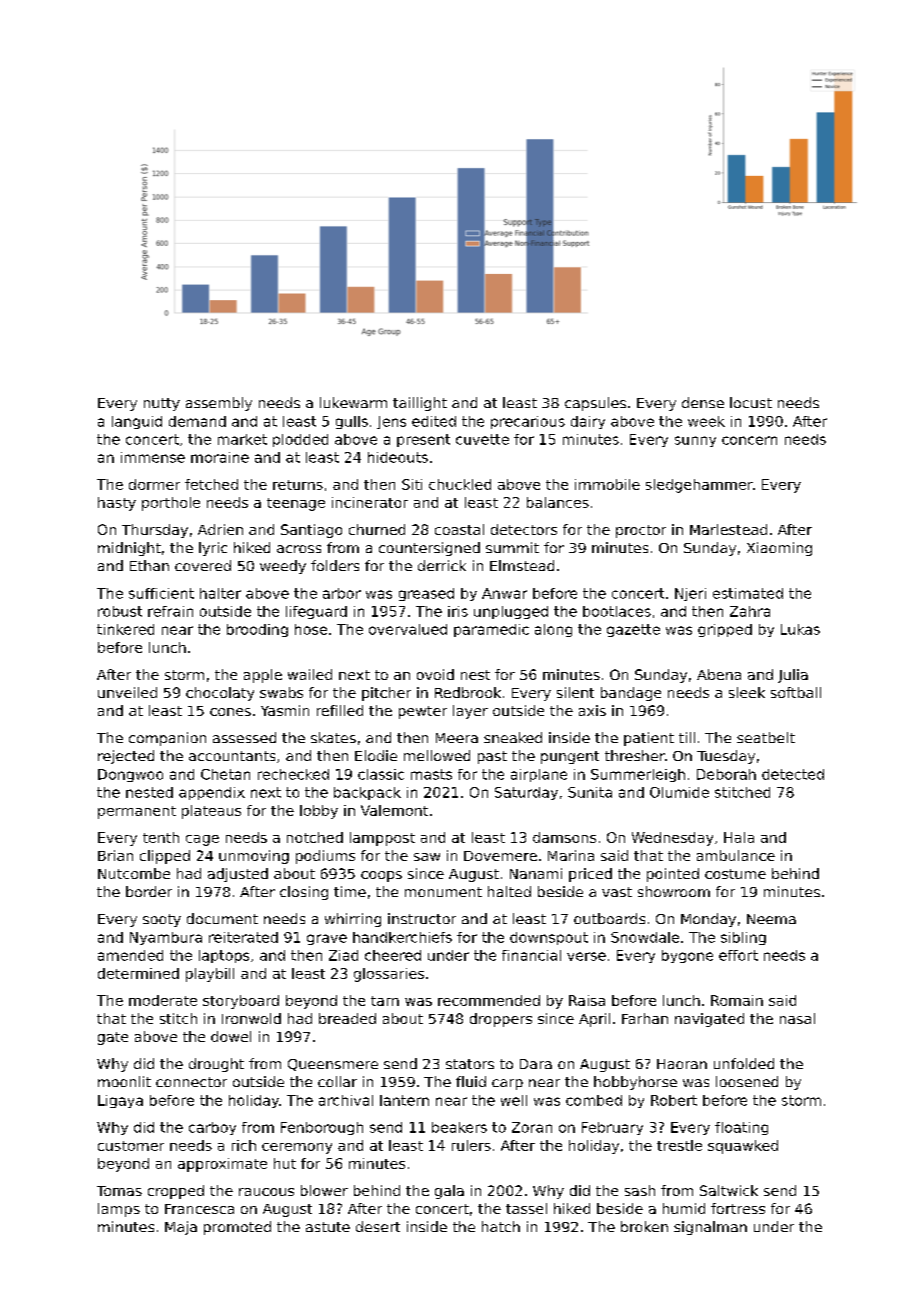  Describe the element at coordinates (737, 1000) in the screenshot. I see `Romain` at that location.
